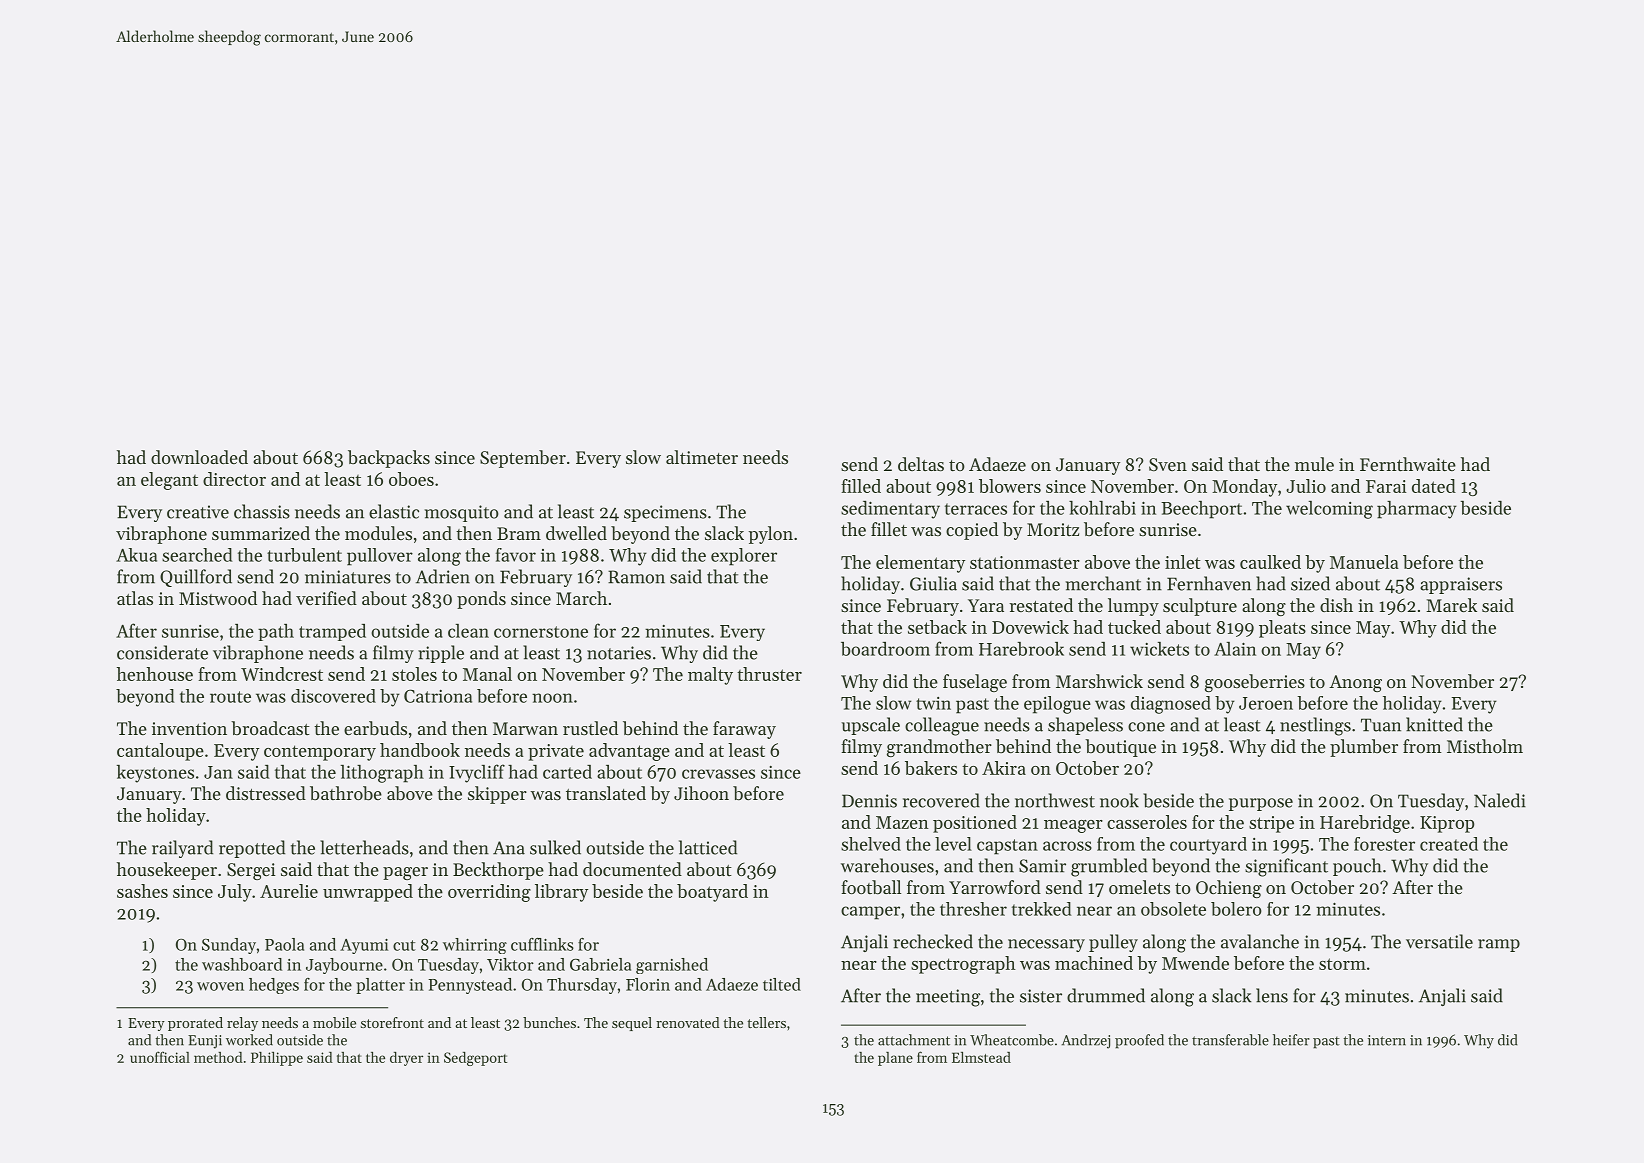  What do you see at coordinates (1272, 995) in the page?
I see `lens` at bounding box center [1272, 995].
